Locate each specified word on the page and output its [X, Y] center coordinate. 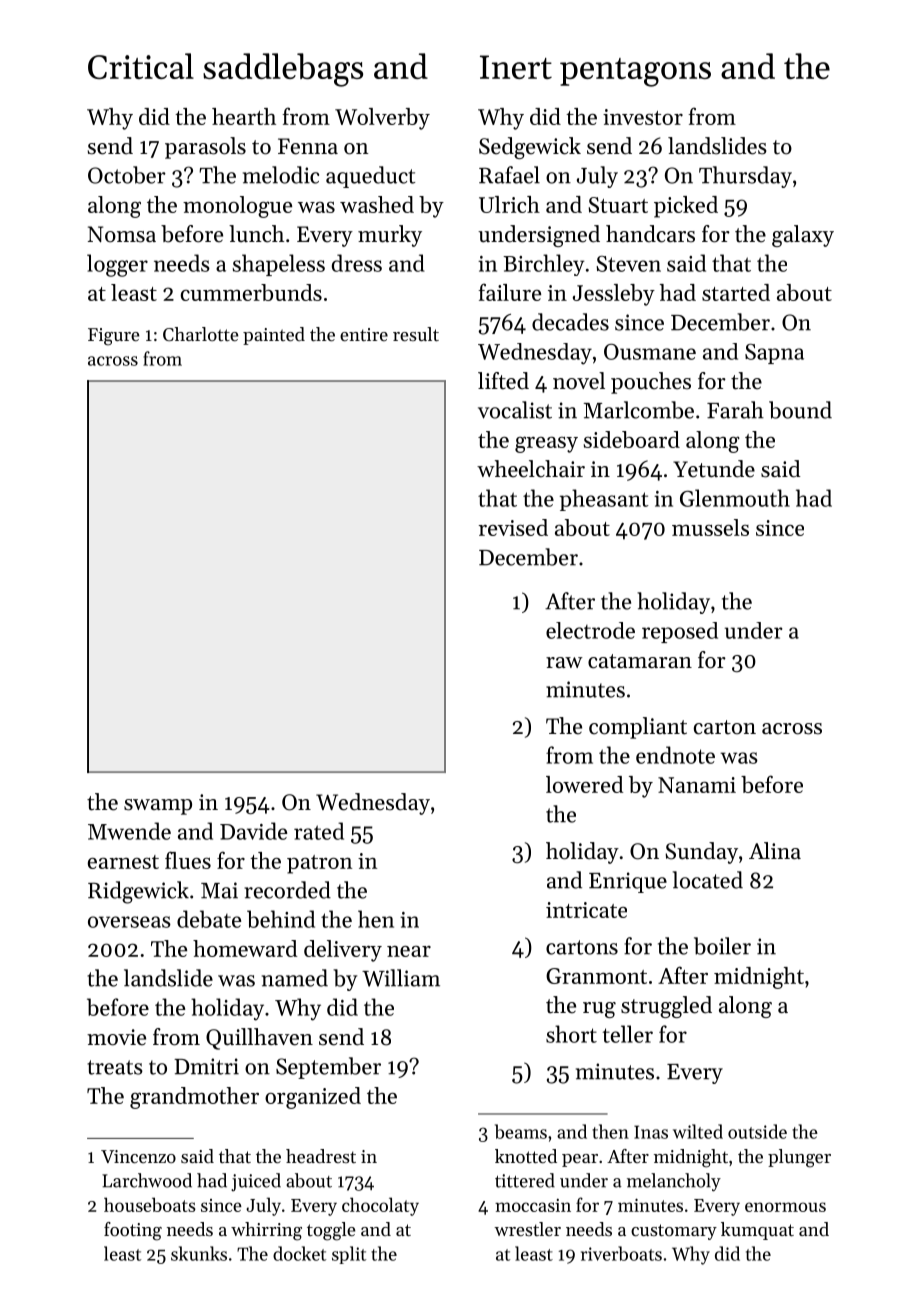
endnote [675, 755]
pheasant [604, 500]
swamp [158, 807]
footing [133, 1231]
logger [117, 265]
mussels [710, 527]
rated [319, 831]
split [349, 1255]
